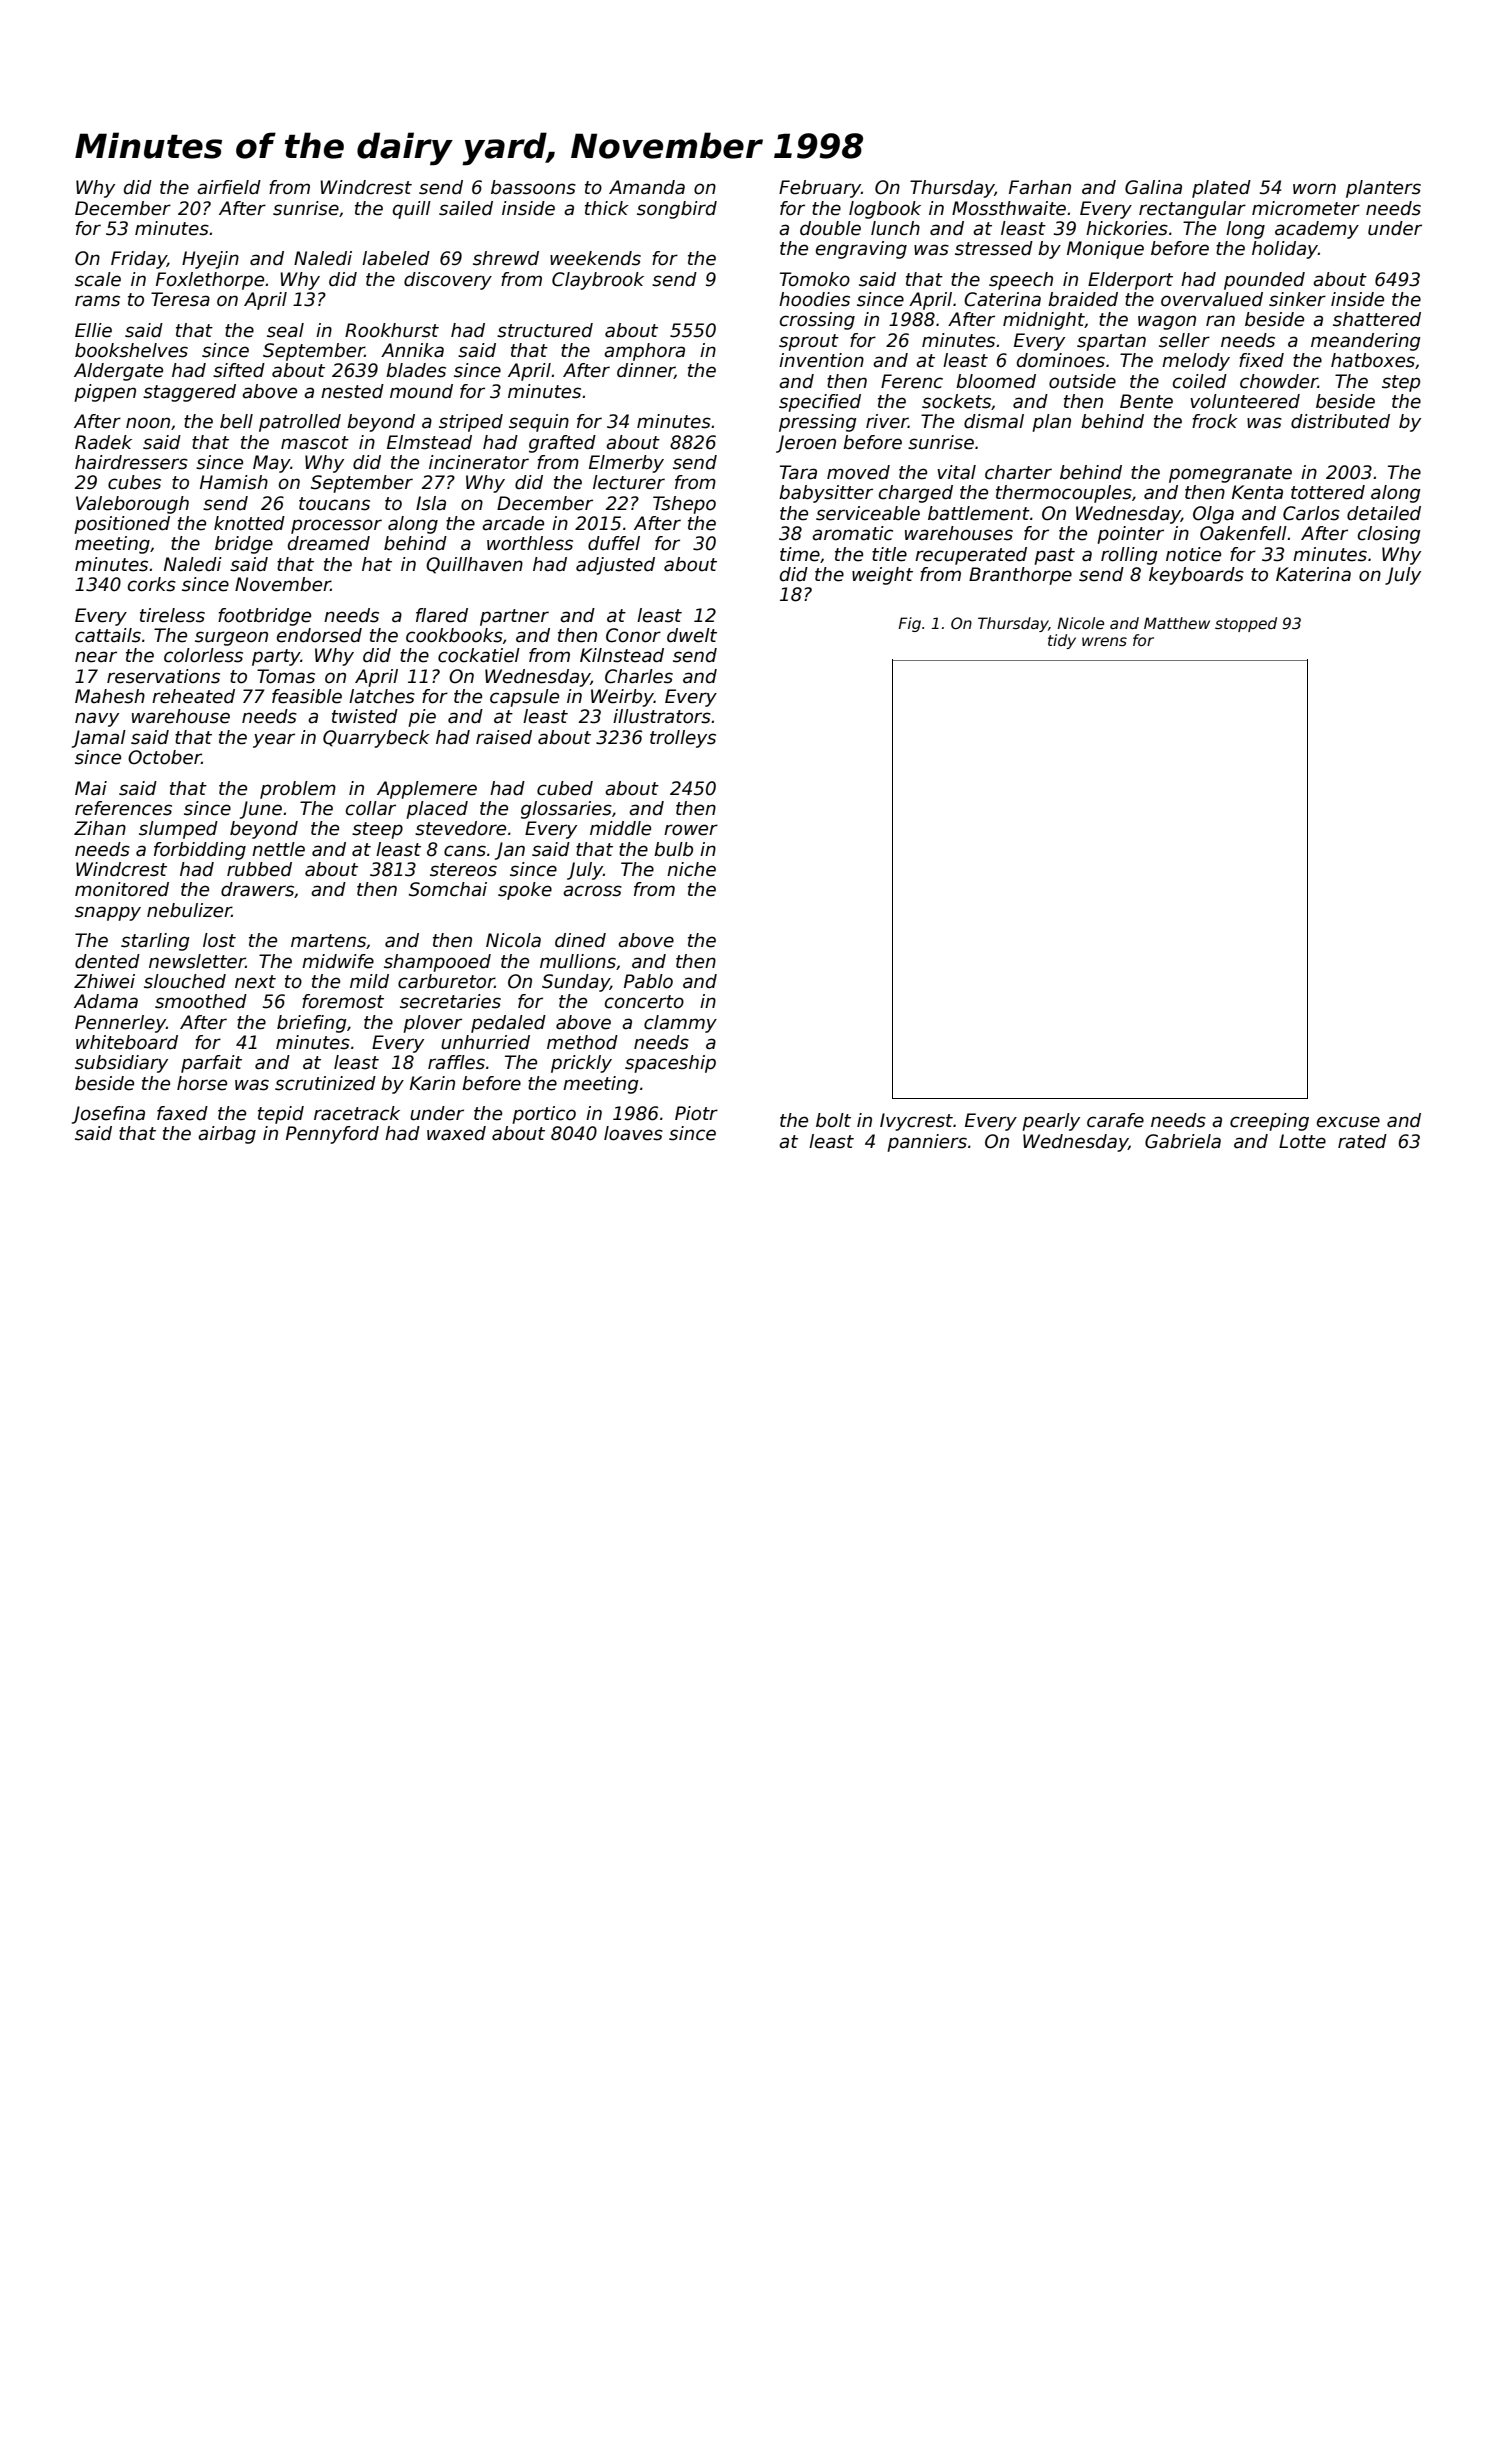  I want to click on excuse, so click(1348, 1122).
